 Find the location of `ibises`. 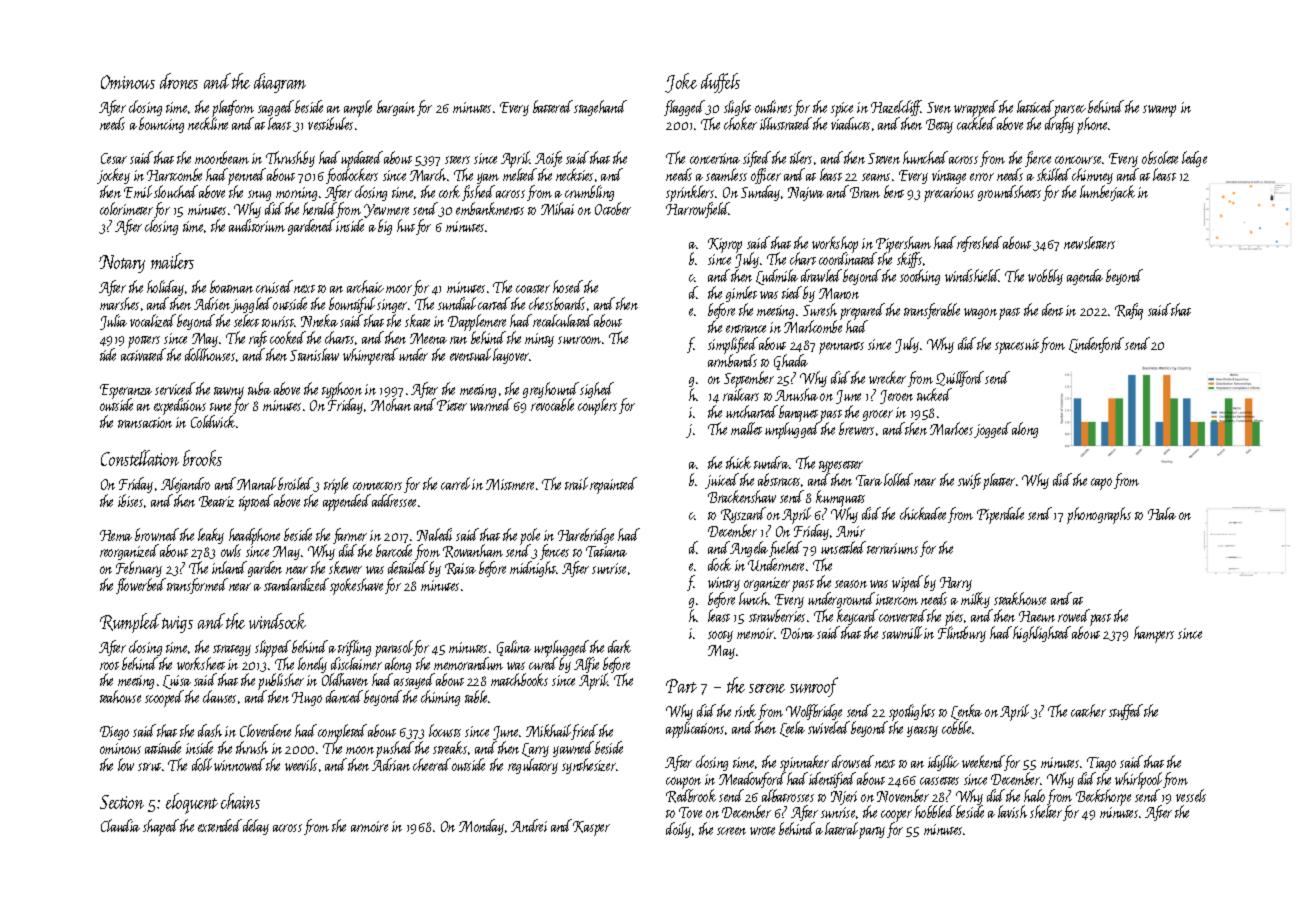

ibises is located at coordinates (130, 500).
